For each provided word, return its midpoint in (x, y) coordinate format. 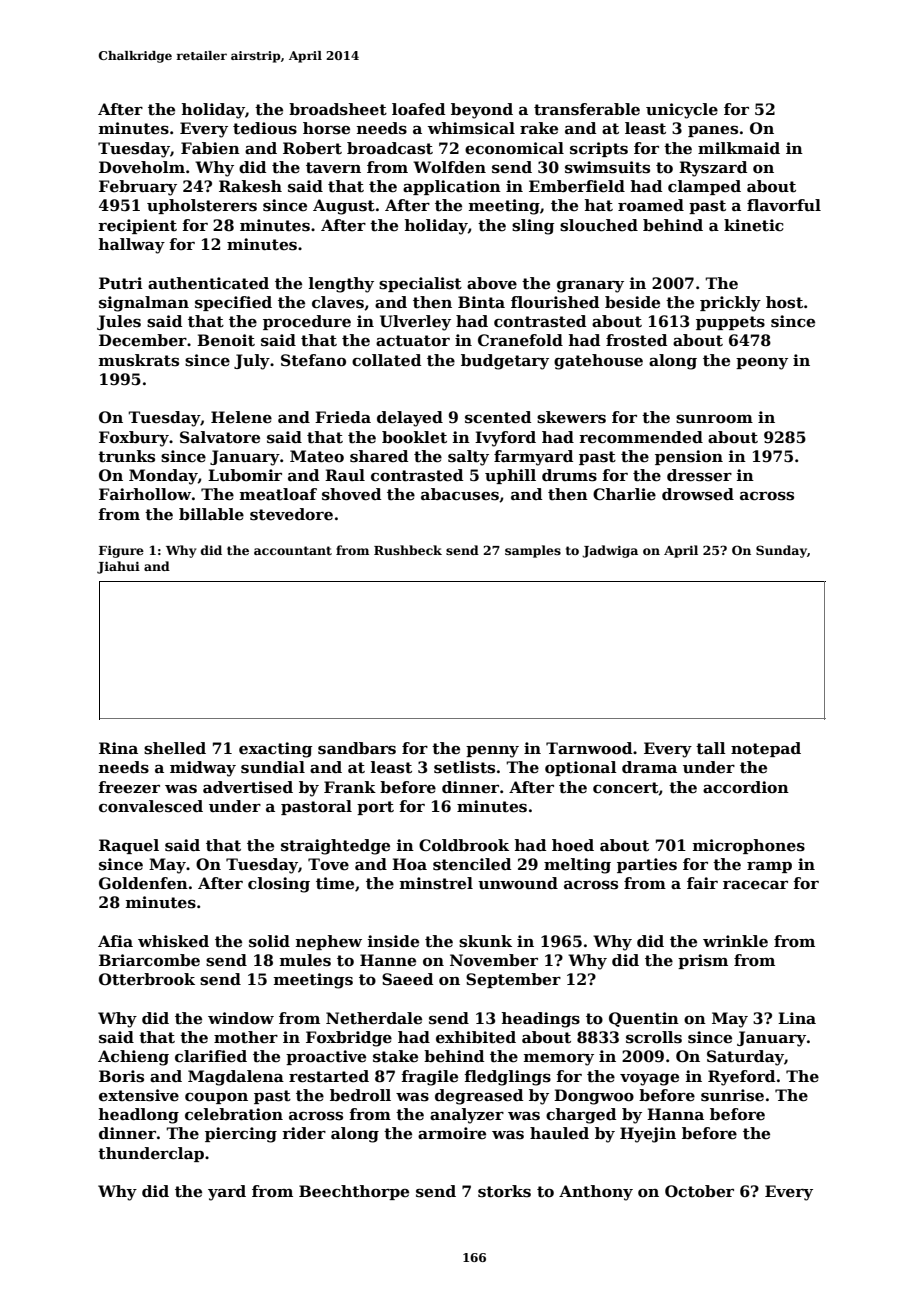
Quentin (644, 1019)
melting (577, 866)
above (492, 283)
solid (269, 941)
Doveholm (142, 167)
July (252, 362)
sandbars (357, 748)
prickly (730, 304)
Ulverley (415, 323)
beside (632, 302)
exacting (275, 750)
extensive (139, 1095)
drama (649, 767)
